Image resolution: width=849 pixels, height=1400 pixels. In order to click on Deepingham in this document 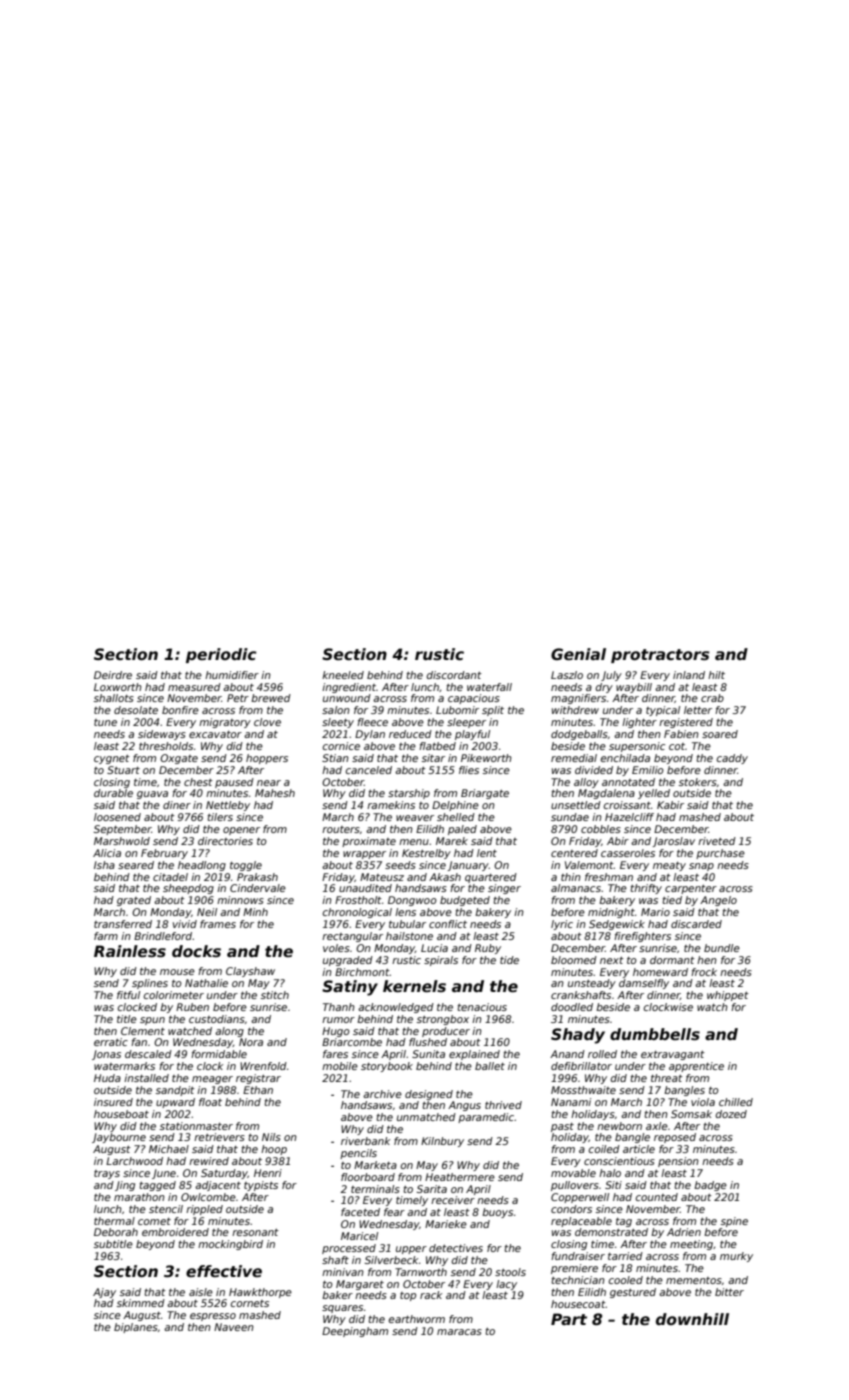, I will do `click(355, 1332)`.
